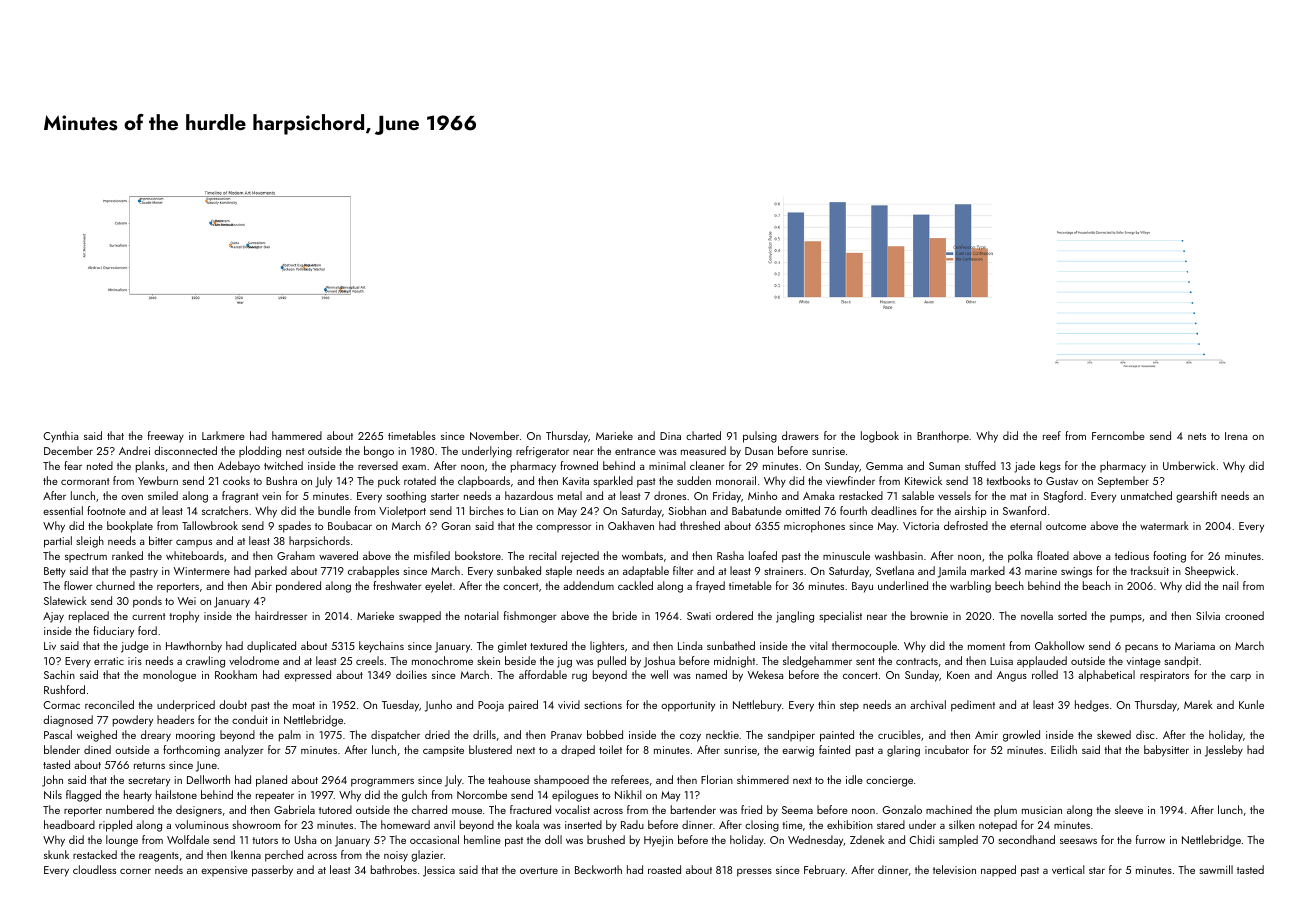 The image size is (1308, 924). Describe the element at coordinates (958, 841) in the screenshot. I see `sampled` at that location.
